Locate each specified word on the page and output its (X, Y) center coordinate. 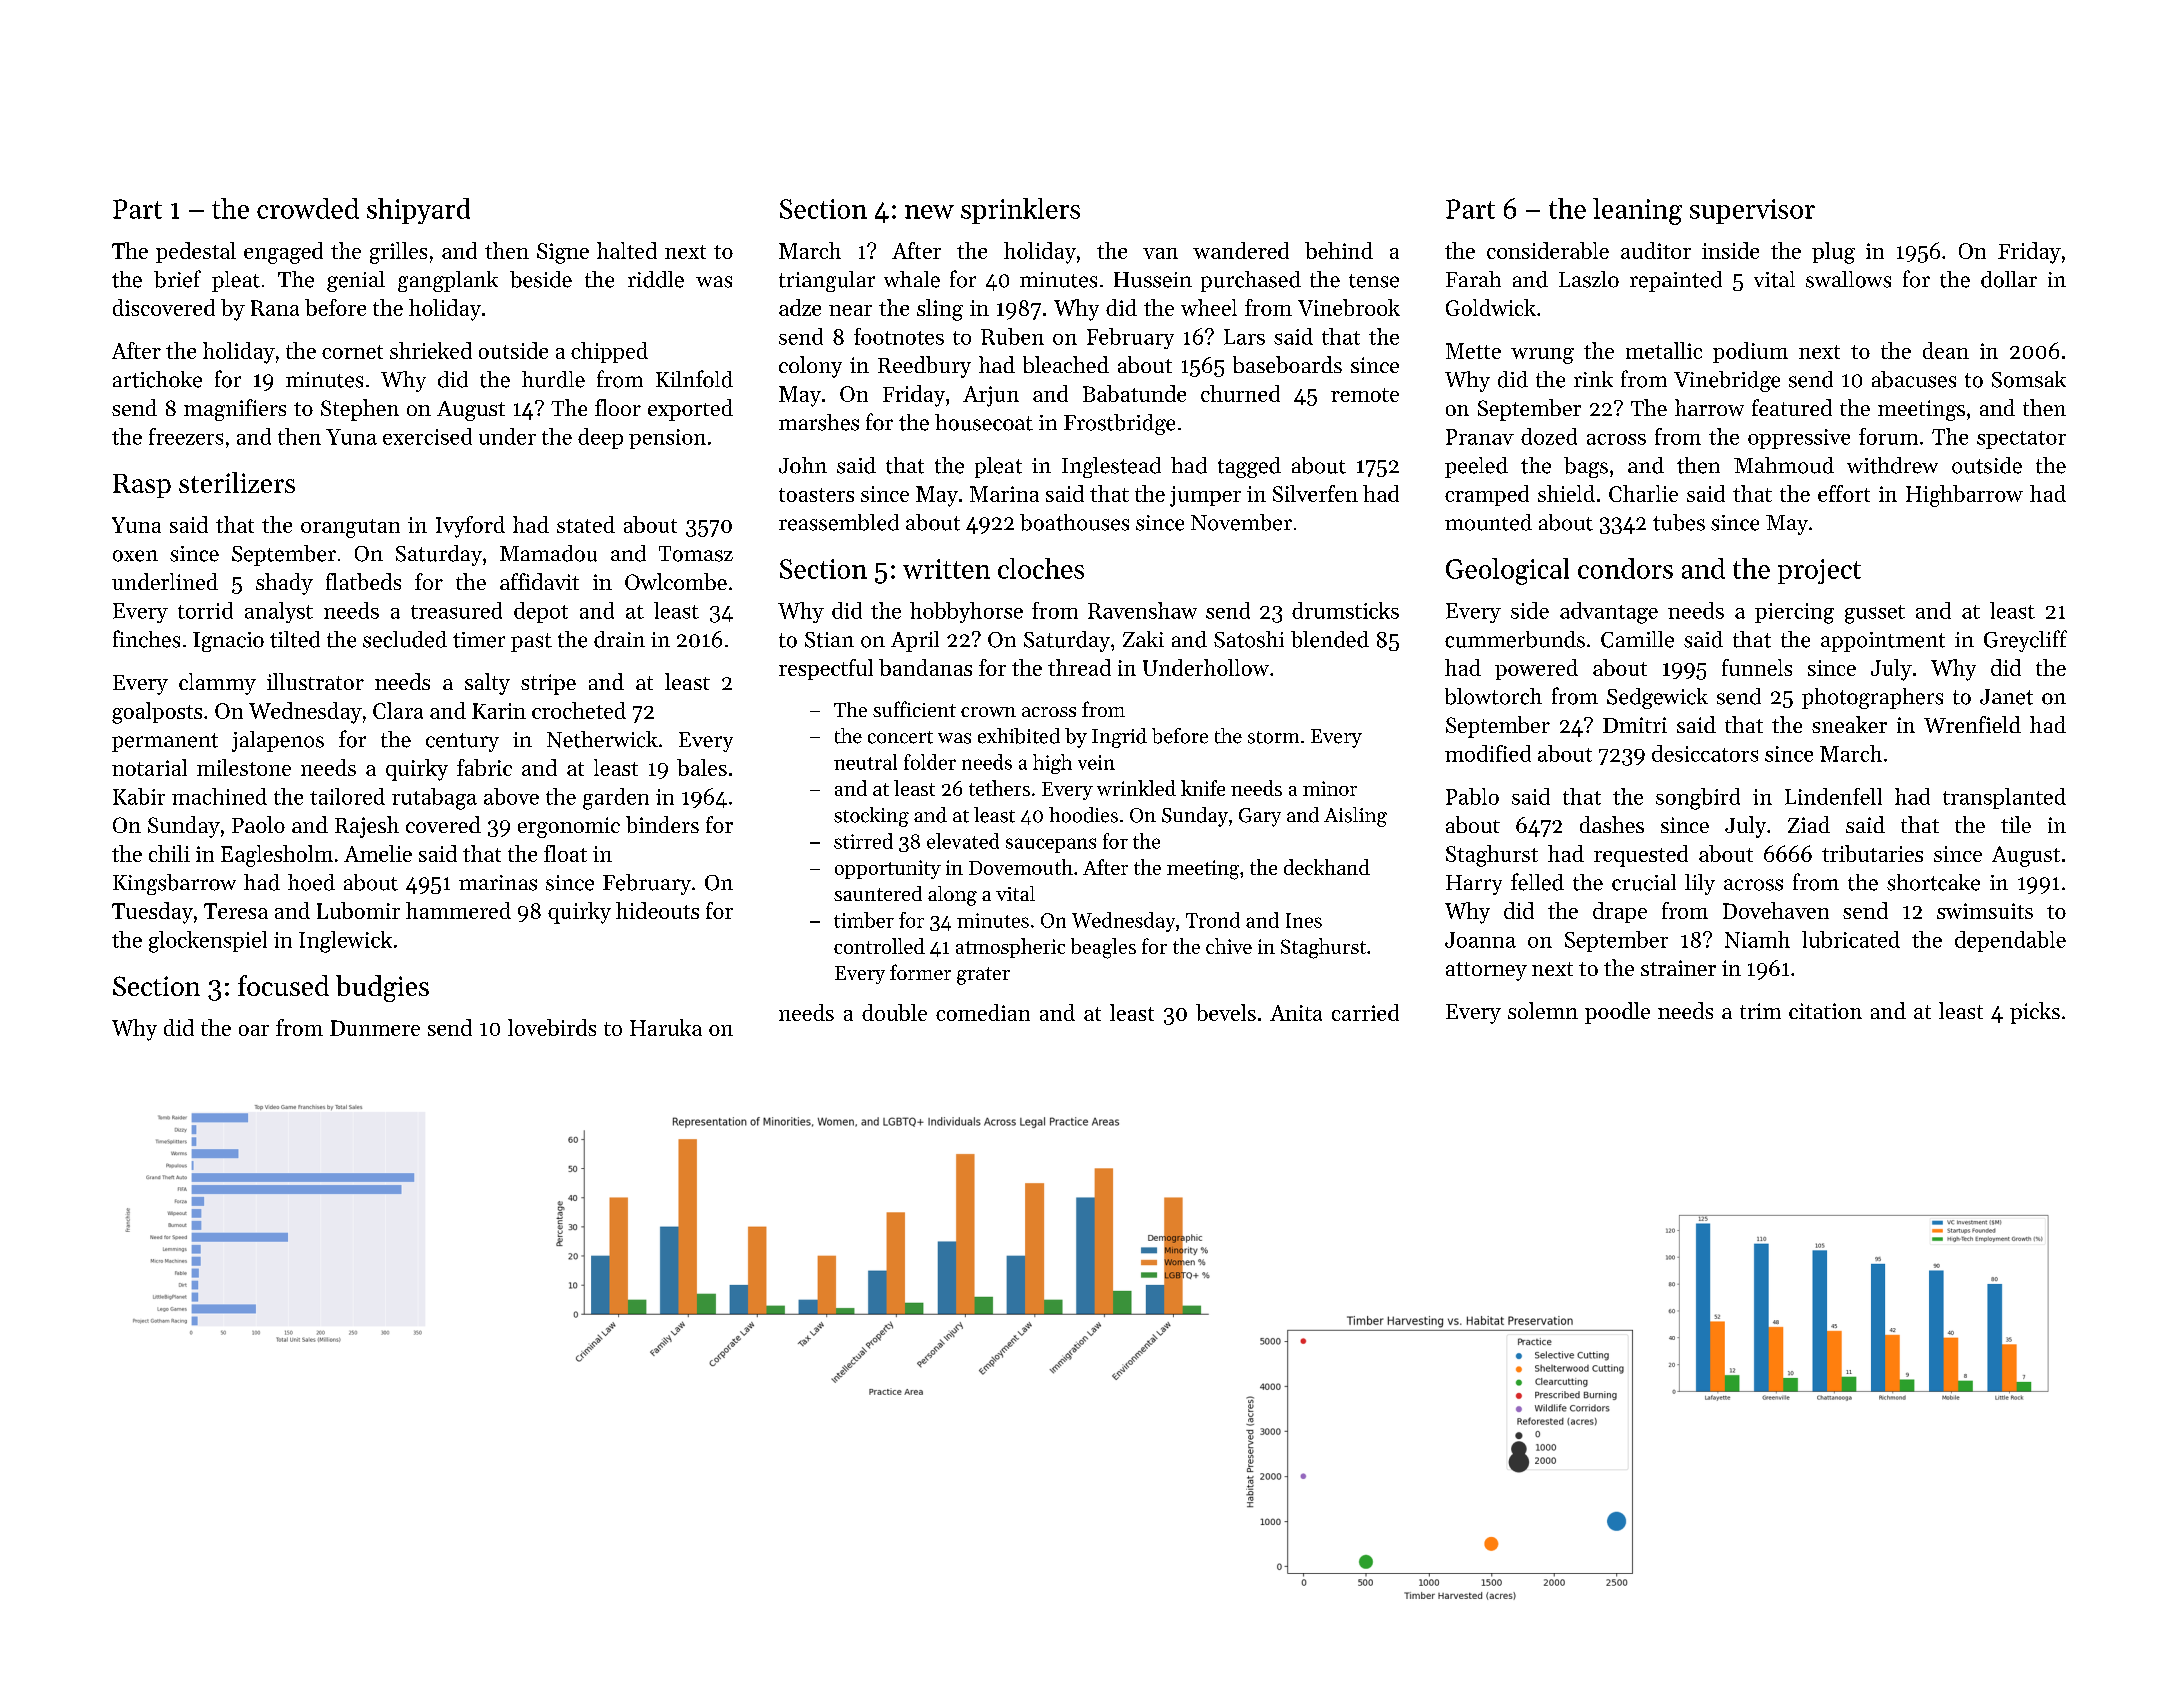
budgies (382, 988)
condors (1625, 568)
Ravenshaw (1142, 610)
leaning (1637, 211)
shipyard (418, 211)
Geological (1507, 571)
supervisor (1752, 211)
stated (586, 524)
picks (2035, 1013)
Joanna (1480, 940)
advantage (1609, 613)
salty (487, 684)
